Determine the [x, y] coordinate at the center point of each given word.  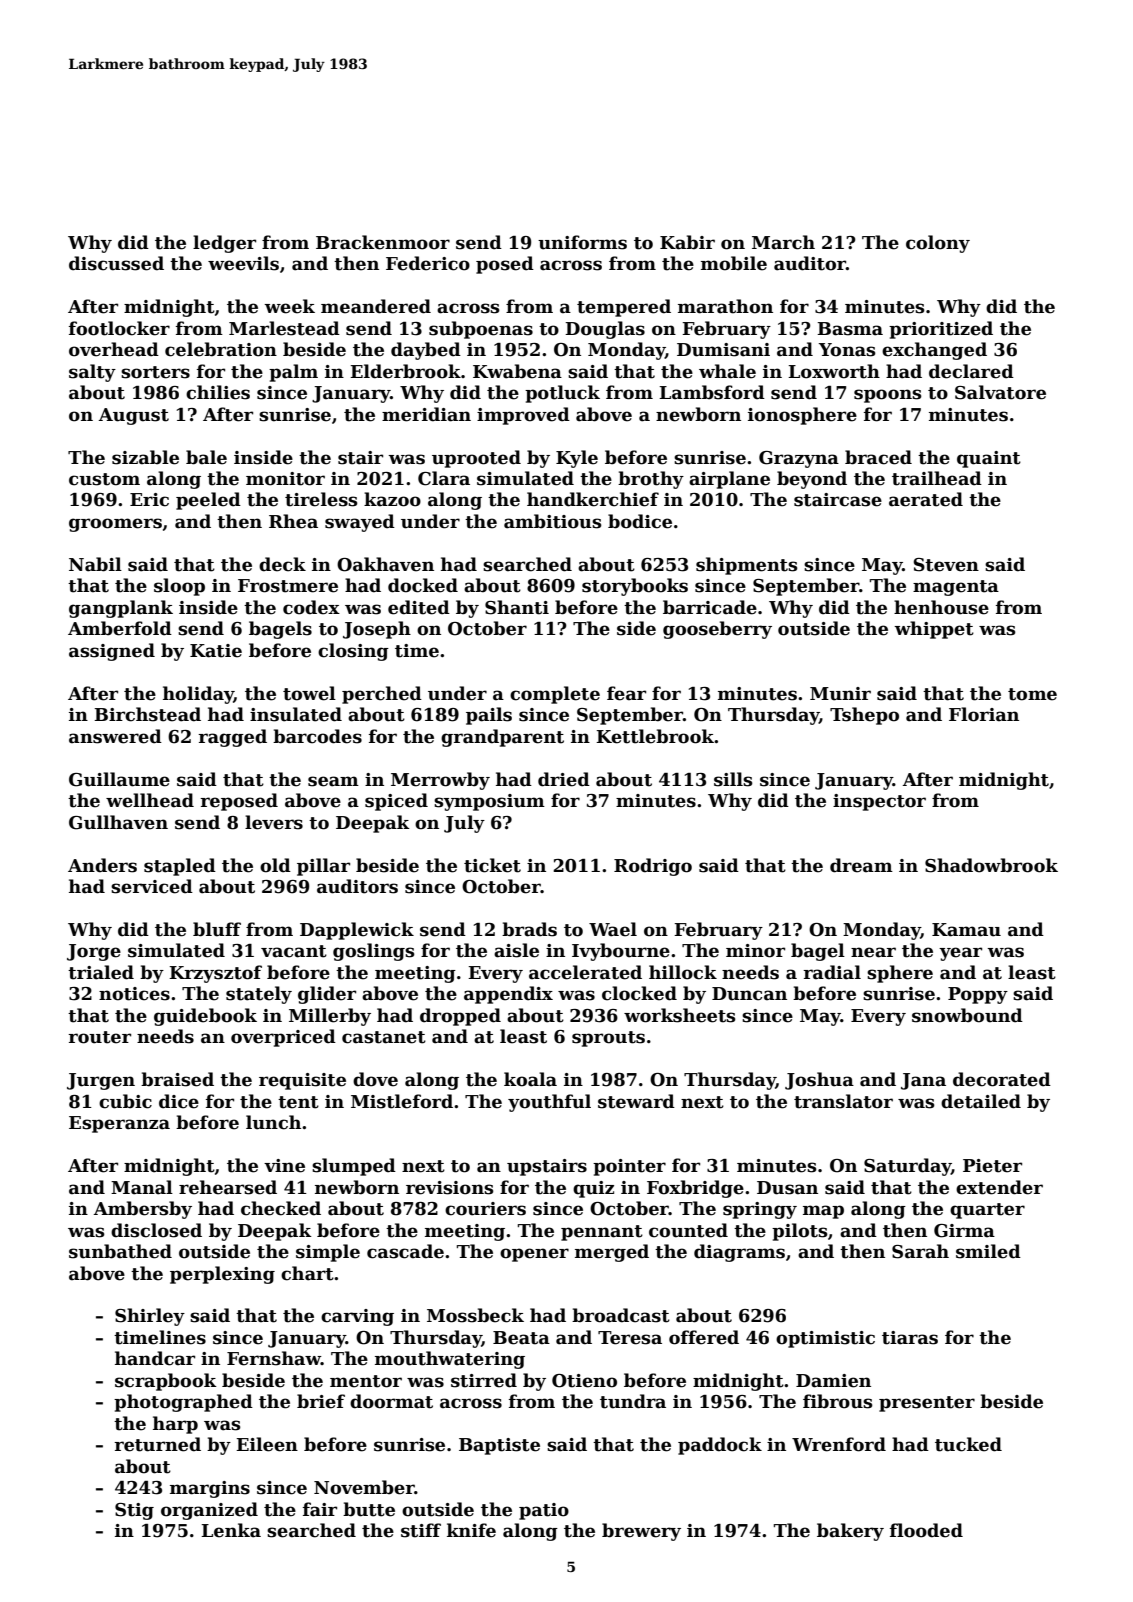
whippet [934, 630]
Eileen [267, 1444]
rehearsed [228, 1187]
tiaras [910, 1338]
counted [688, 1230]
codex [311, 607]
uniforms [582, 242]
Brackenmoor [383, 242]
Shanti [517, 607]
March [783, 242]
